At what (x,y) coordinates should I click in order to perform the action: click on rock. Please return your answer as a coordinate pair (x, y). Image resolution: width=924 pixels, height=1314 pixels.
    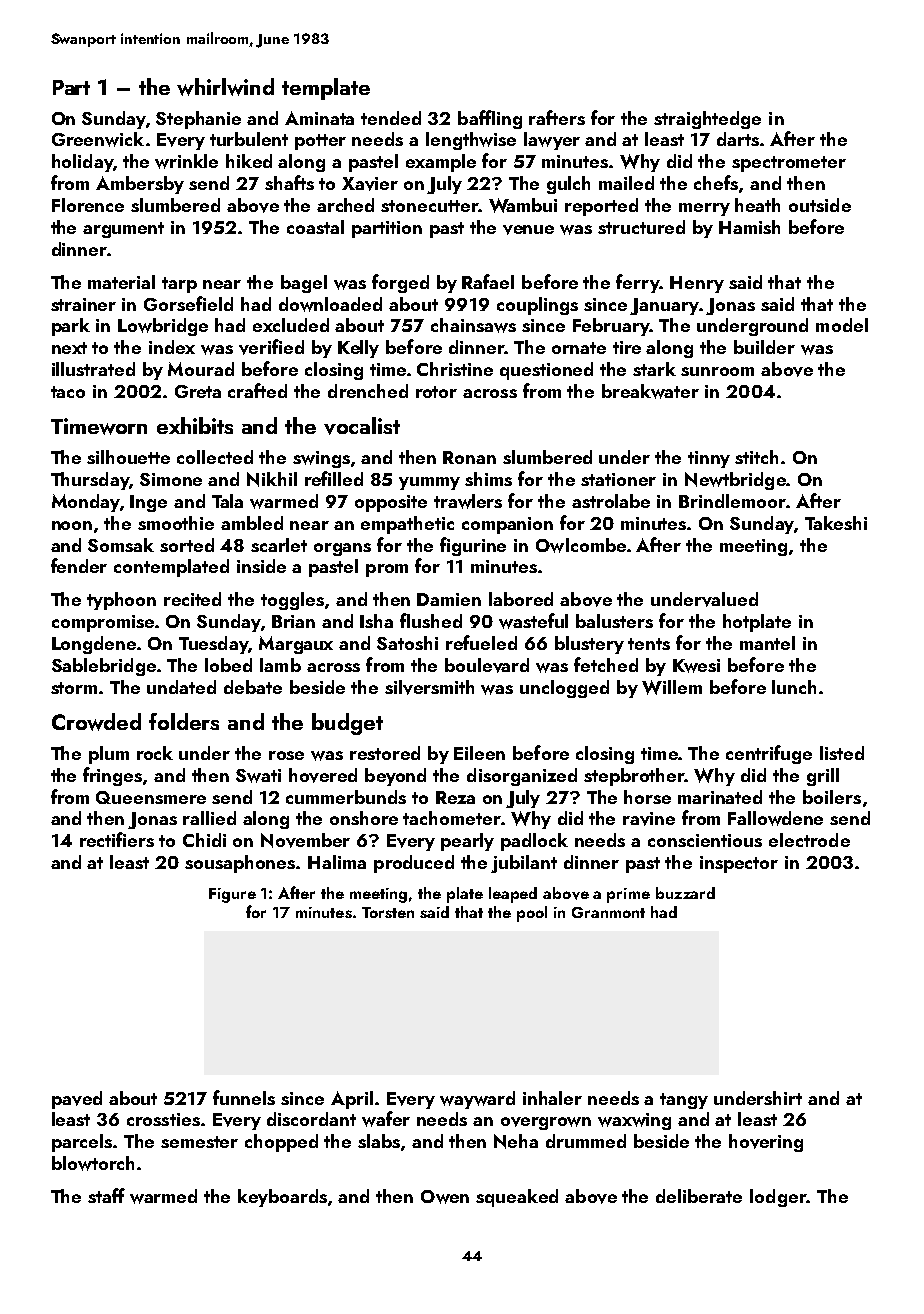
    Looking at the image, I should click on (155, 753).
